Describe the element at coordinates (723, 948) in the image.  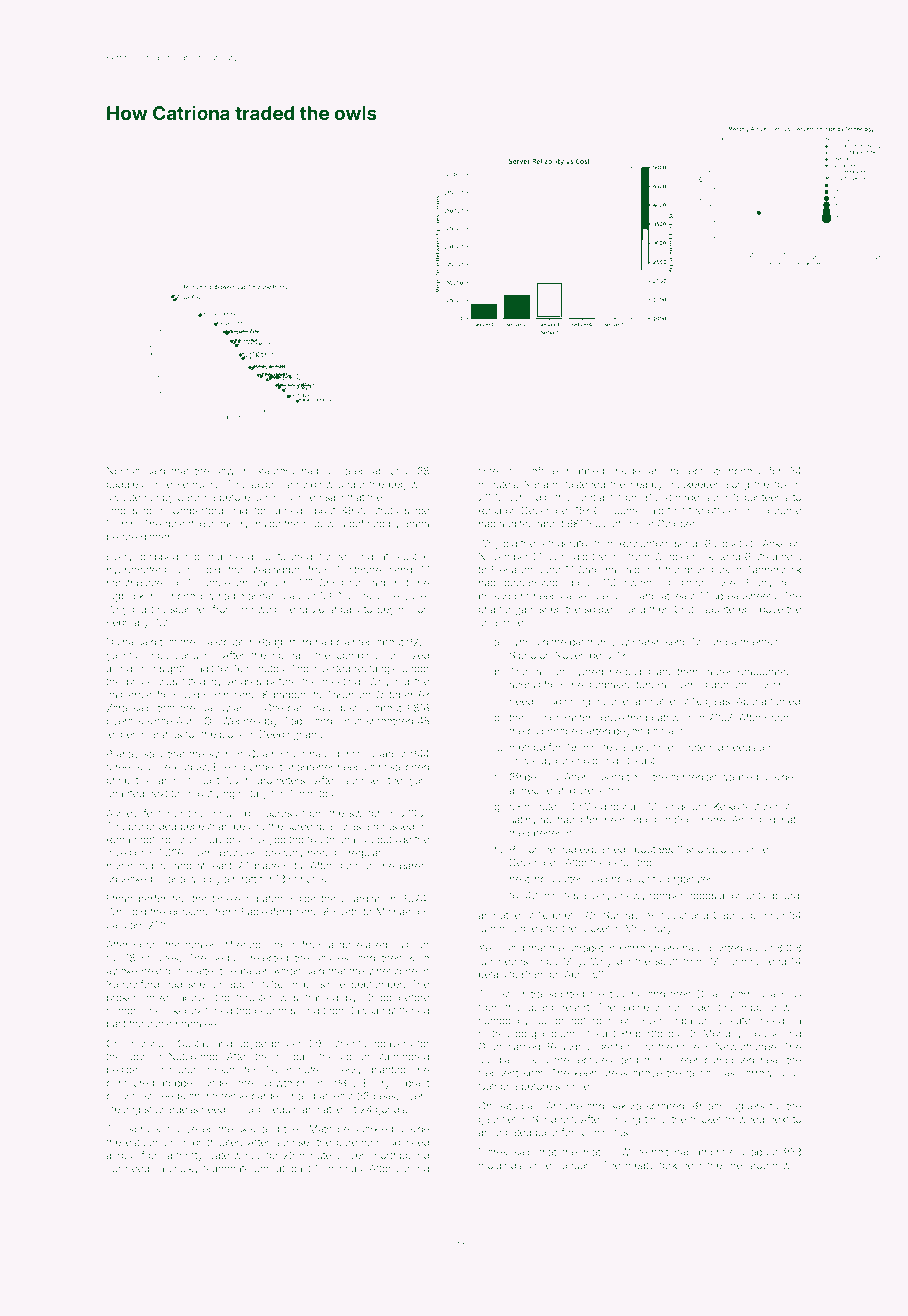
I see `counted` at that location.
